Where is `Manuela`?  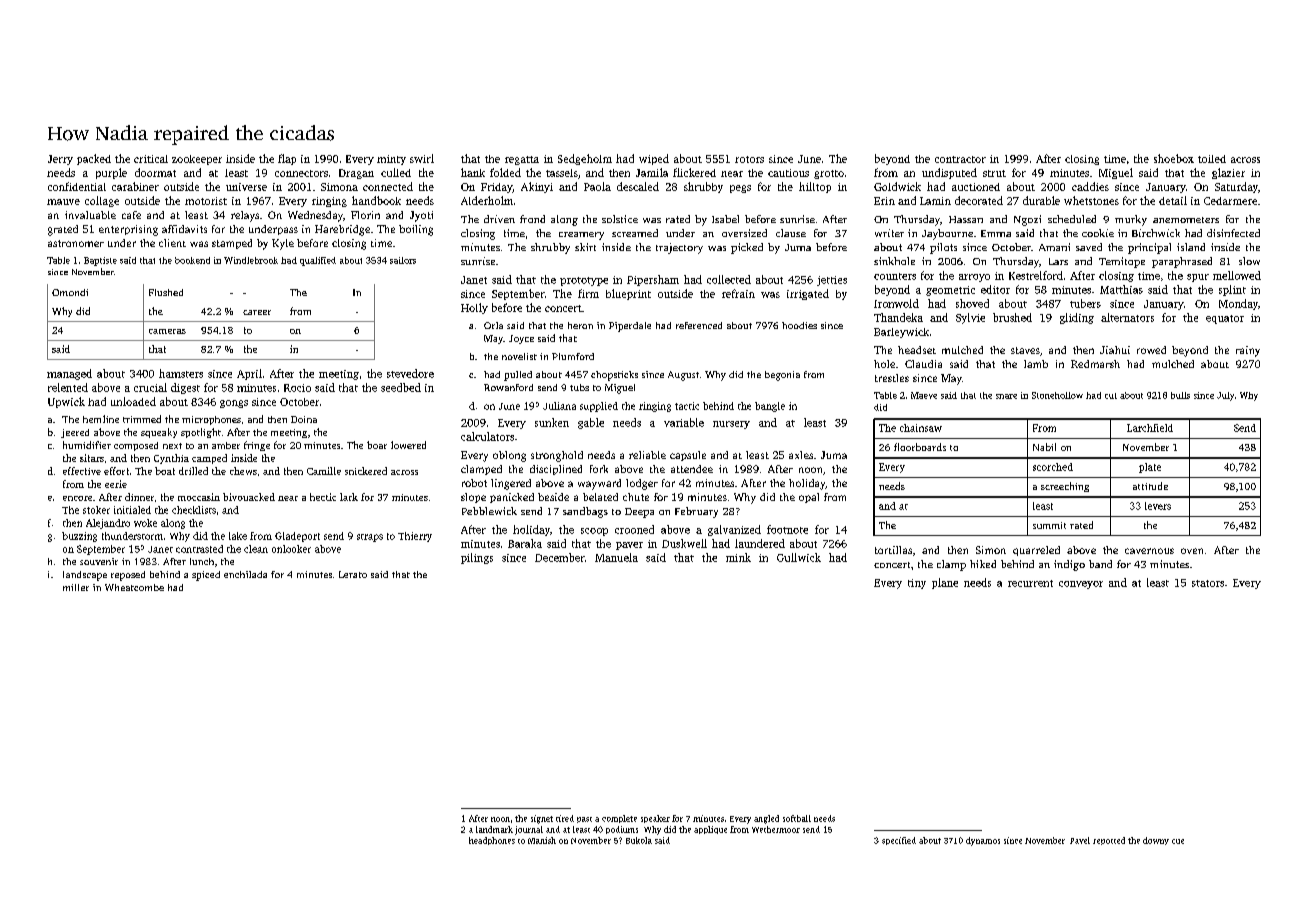
Manuela is located at coordinates (616, 557).
